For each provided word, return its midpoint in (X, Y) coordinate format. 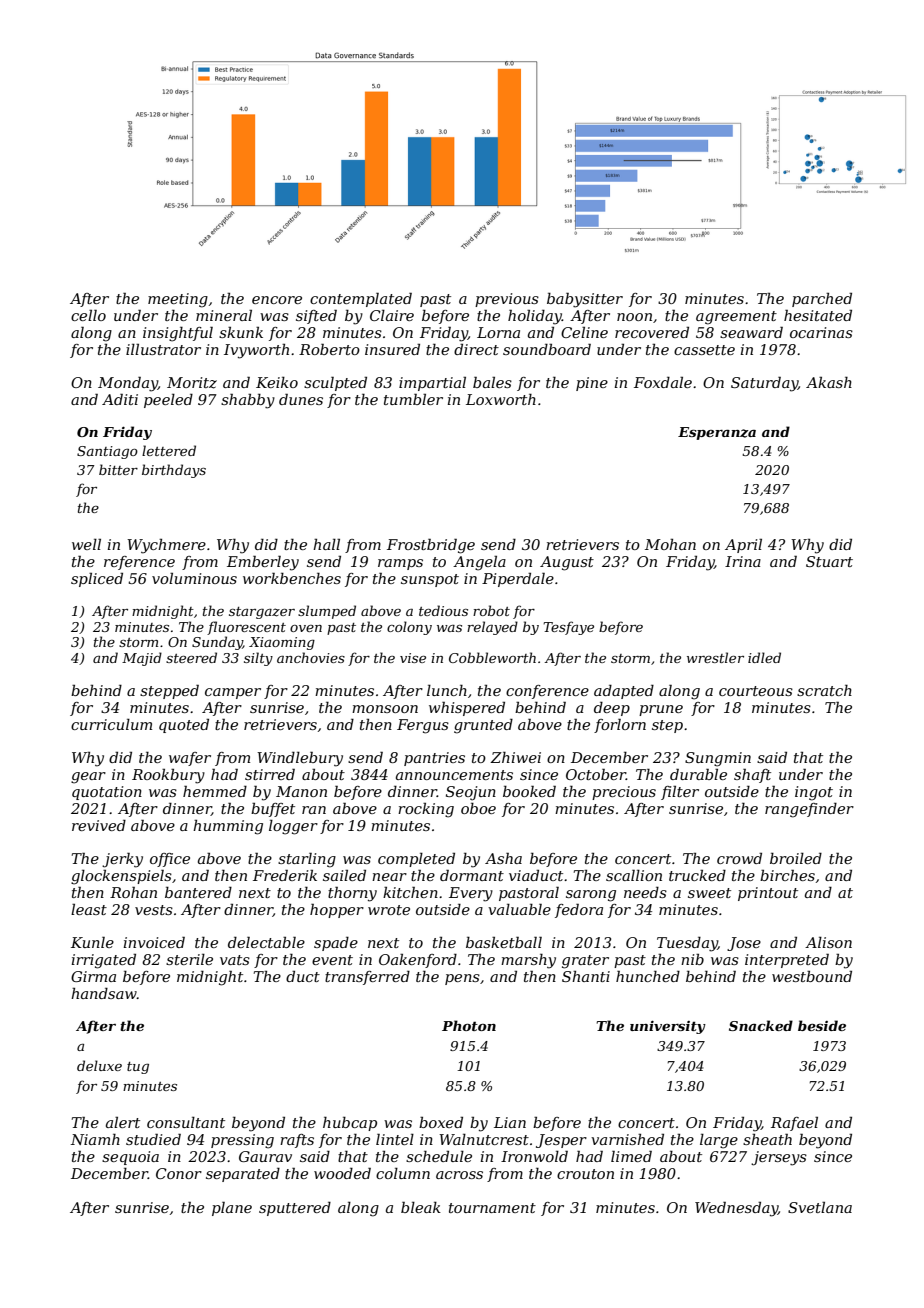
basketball (504, 942)
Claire (392, 315)
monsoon (385, 709)
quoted (184, 726)
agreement (736, 318)
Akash (829, 382)
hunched (648, 976)
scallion (634, 875)
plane (232, 1208)
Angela (479, 563)
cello (88, 315)
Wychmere (166, 546)
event (332, 960)
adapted (624, 692)
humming (228, 827)
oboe (478, 808)
